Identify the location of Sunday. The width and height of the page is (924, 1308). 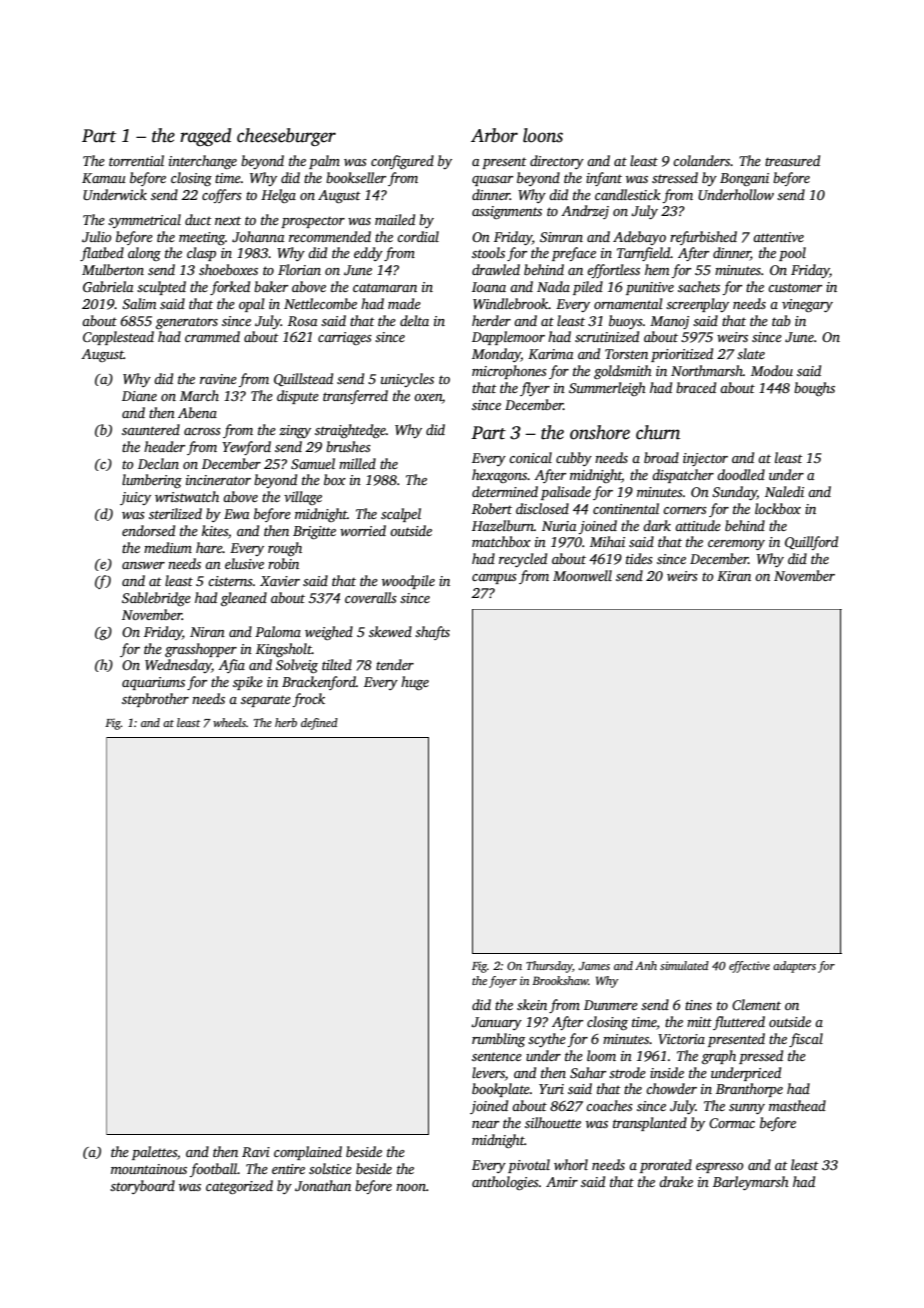
(734, 493).
